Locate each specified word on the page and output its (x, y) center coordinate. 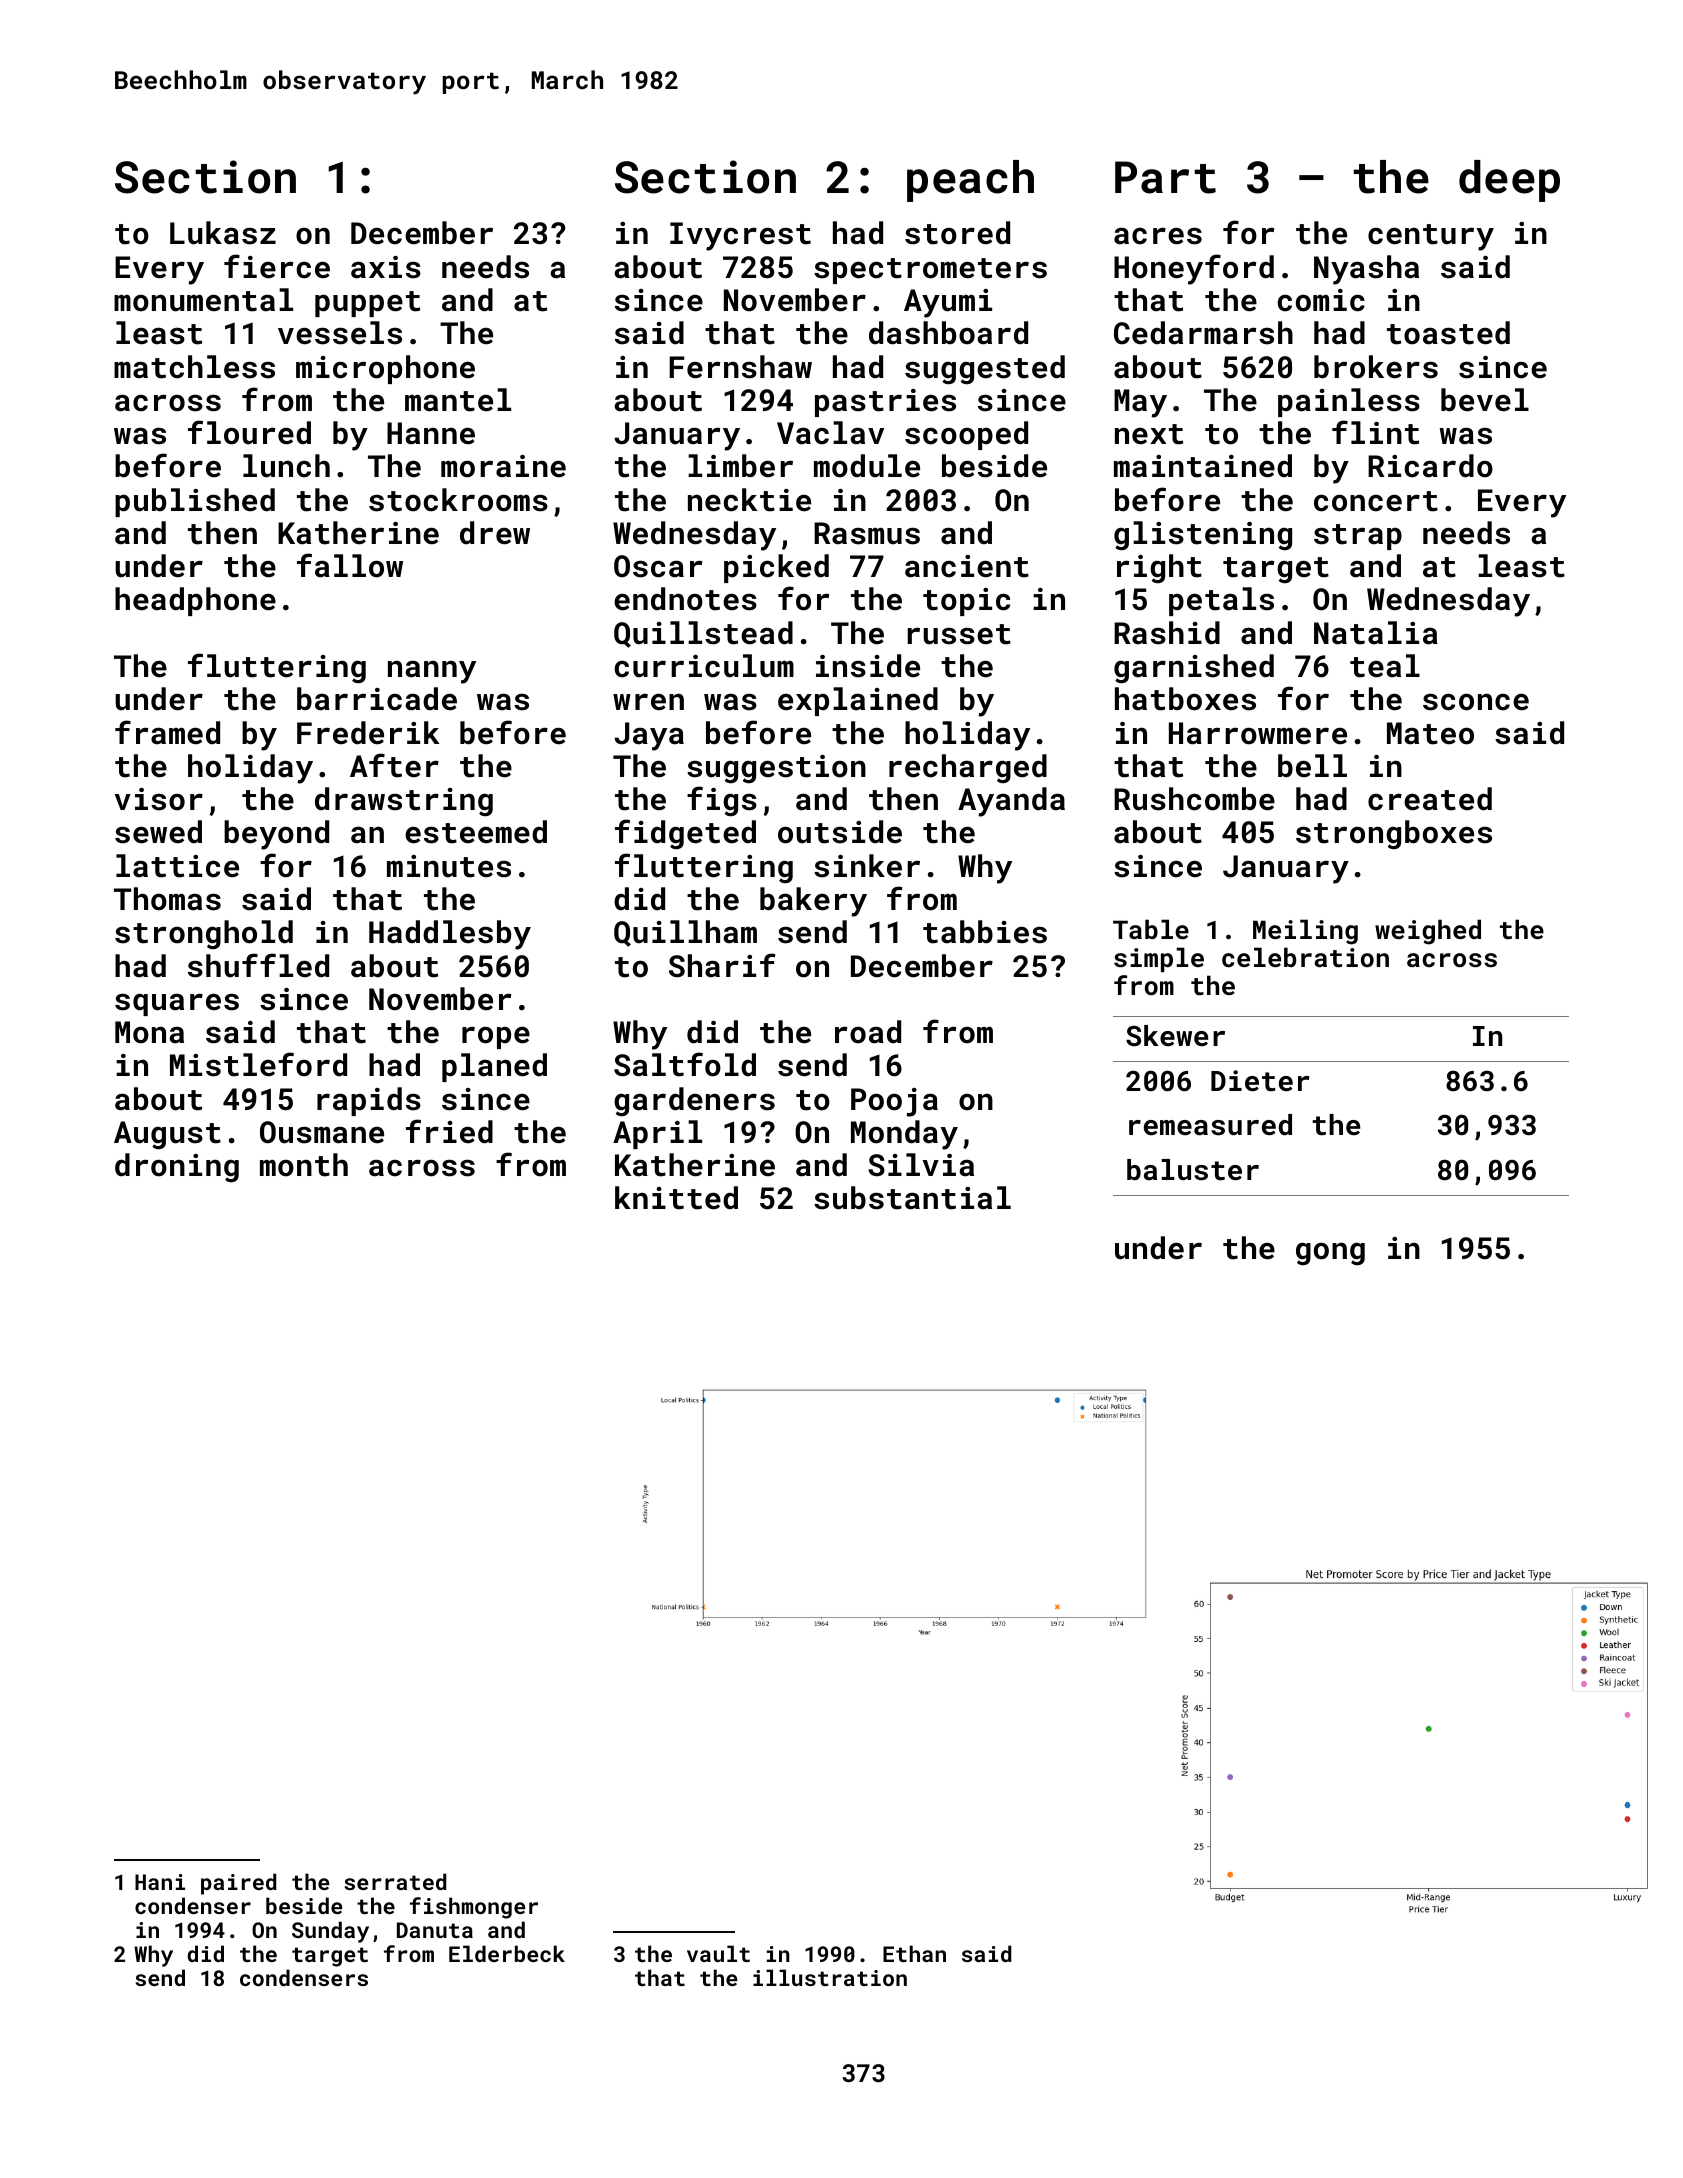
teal (1385, 666)
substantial (912, 1198)
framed (167, 732)
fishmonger (474, 1908)
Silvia (921, 1165)
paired (238, 1884)
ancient (967, 566)
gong (1330, 1254)
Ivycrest (740, 236)
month (304, 1165)
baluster (1193, 1170)
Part (1165, 177)
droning (177, 1168)
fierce (277, 266)
